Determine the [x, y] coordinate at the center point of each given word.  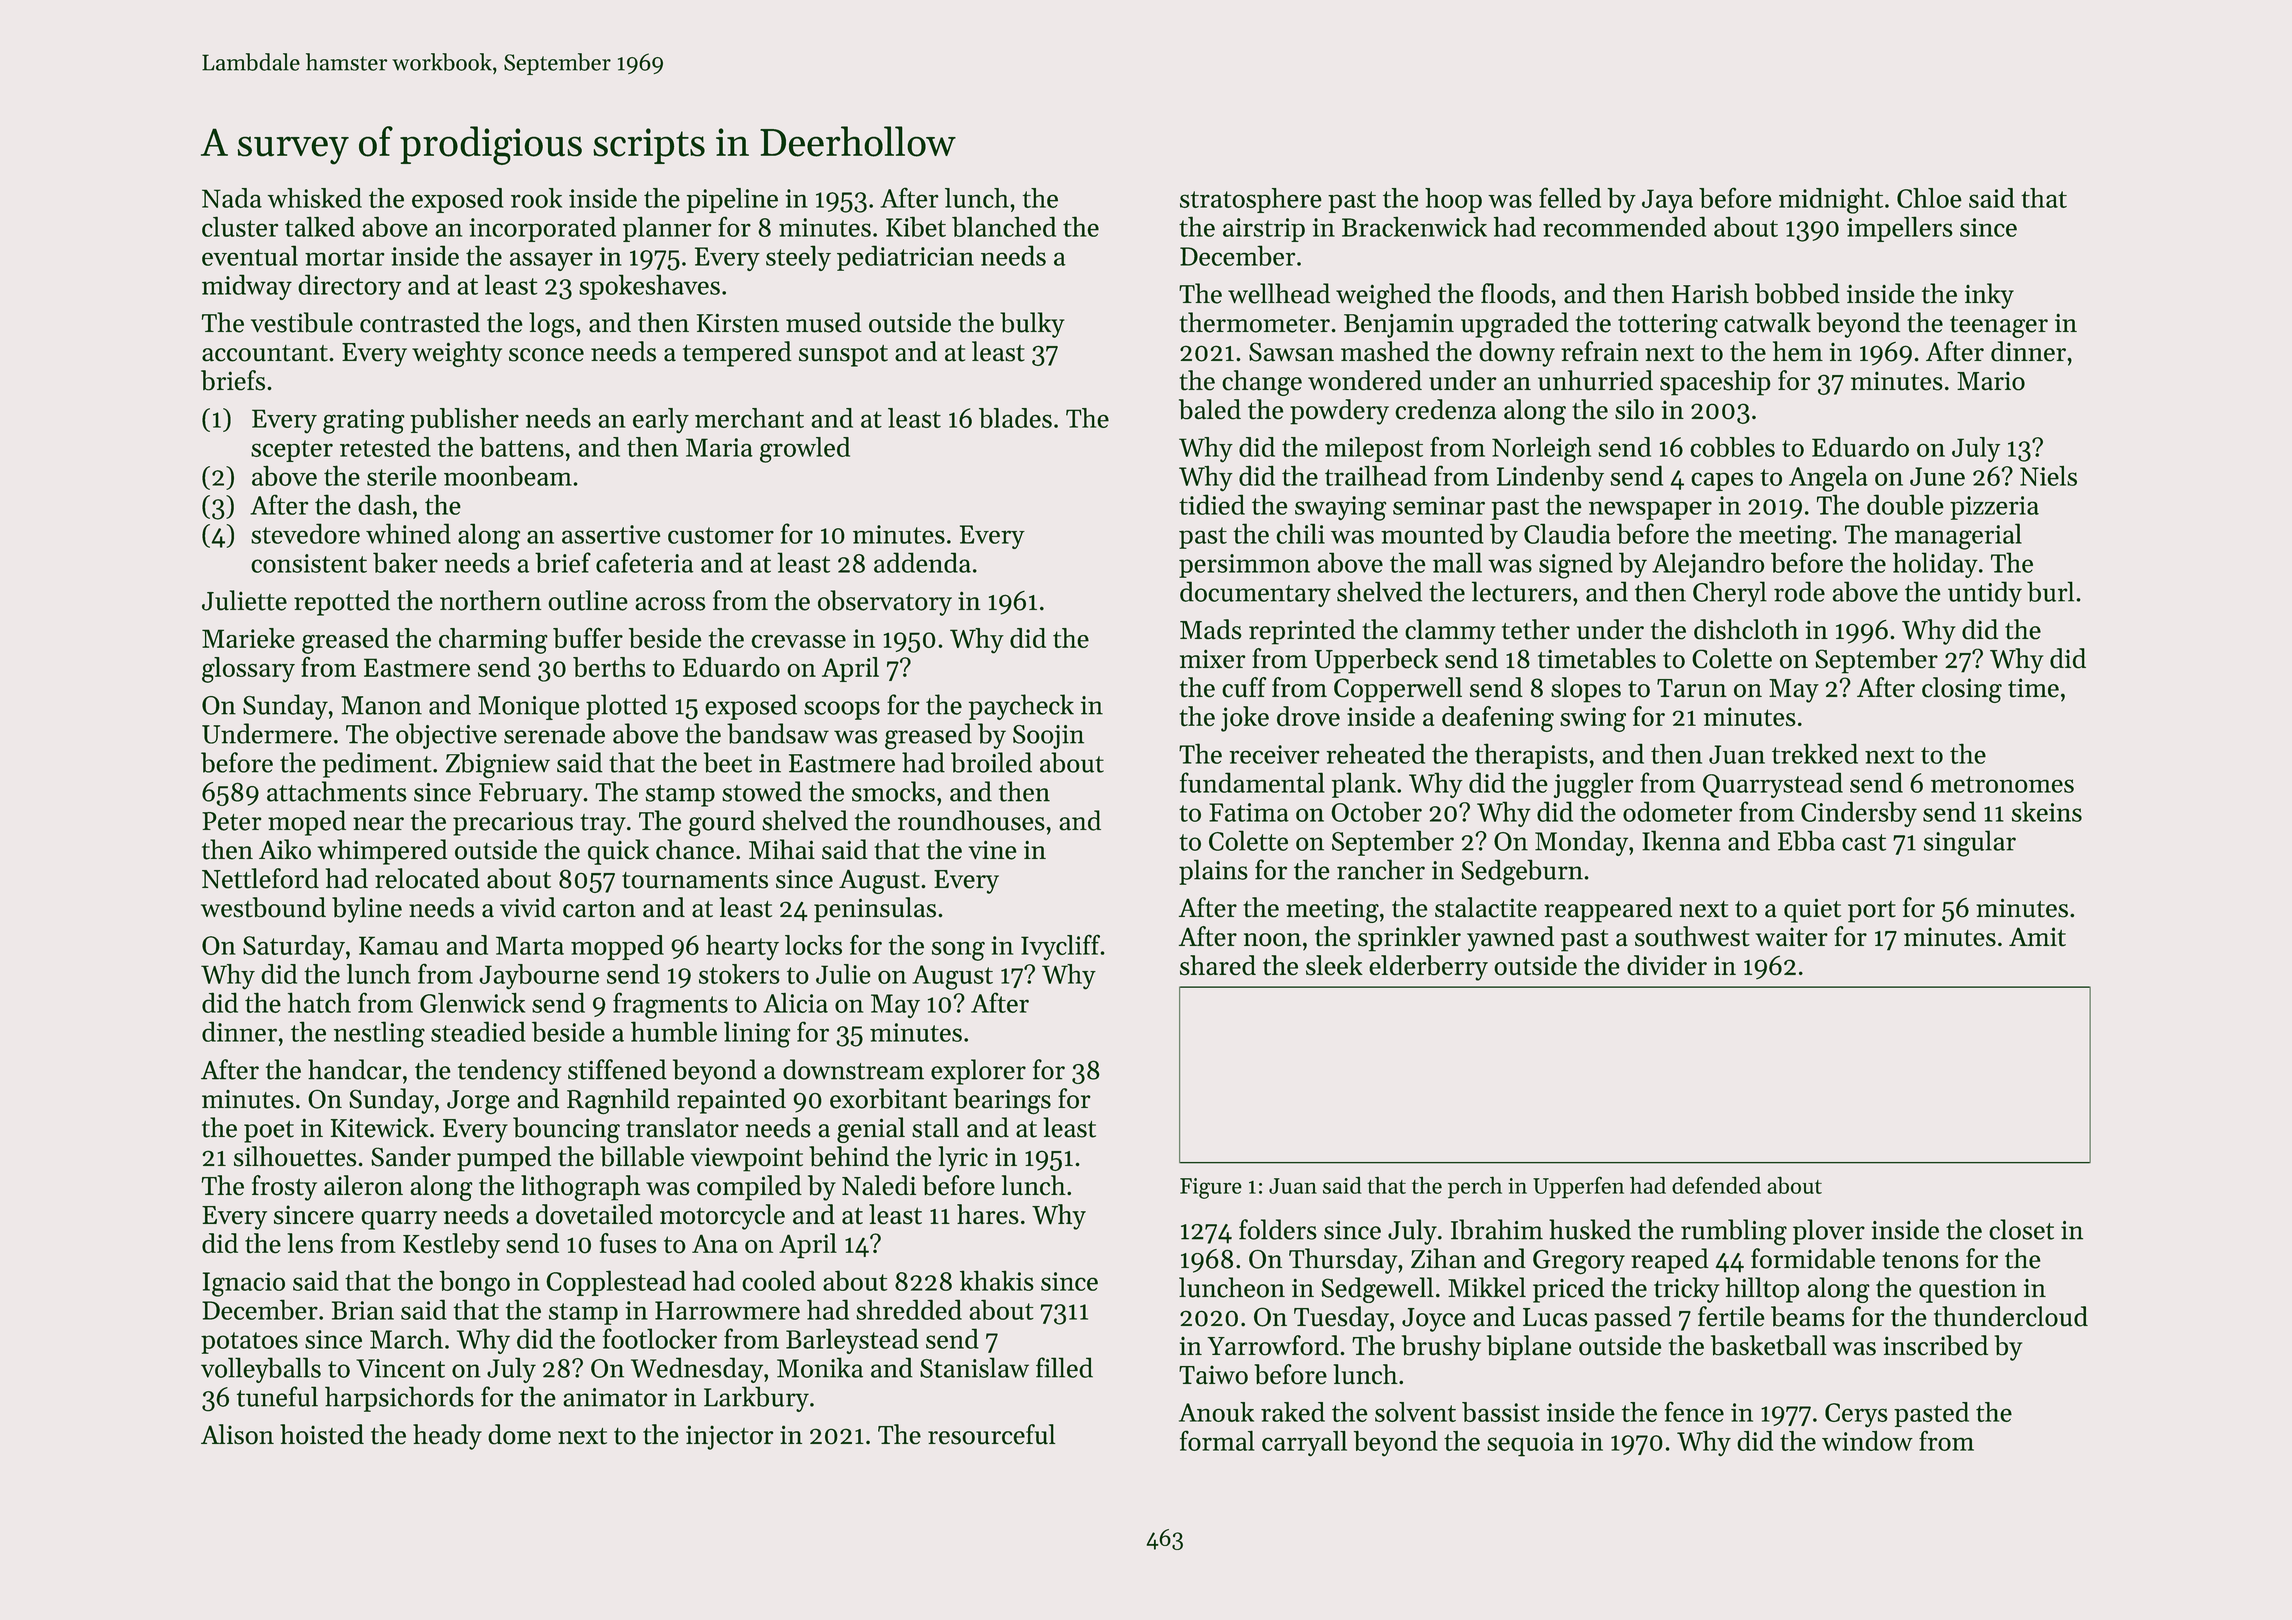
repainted [731, 1101]
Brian [363, 1310]
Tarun [1692, 688]
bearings [1002, 1101]
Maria [719, 447]
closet [2021, 1229]
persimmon [1244, 566]
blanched [1004, 226]
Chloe [1929, 198]
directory [349, 287]
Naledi [879, 1185]
